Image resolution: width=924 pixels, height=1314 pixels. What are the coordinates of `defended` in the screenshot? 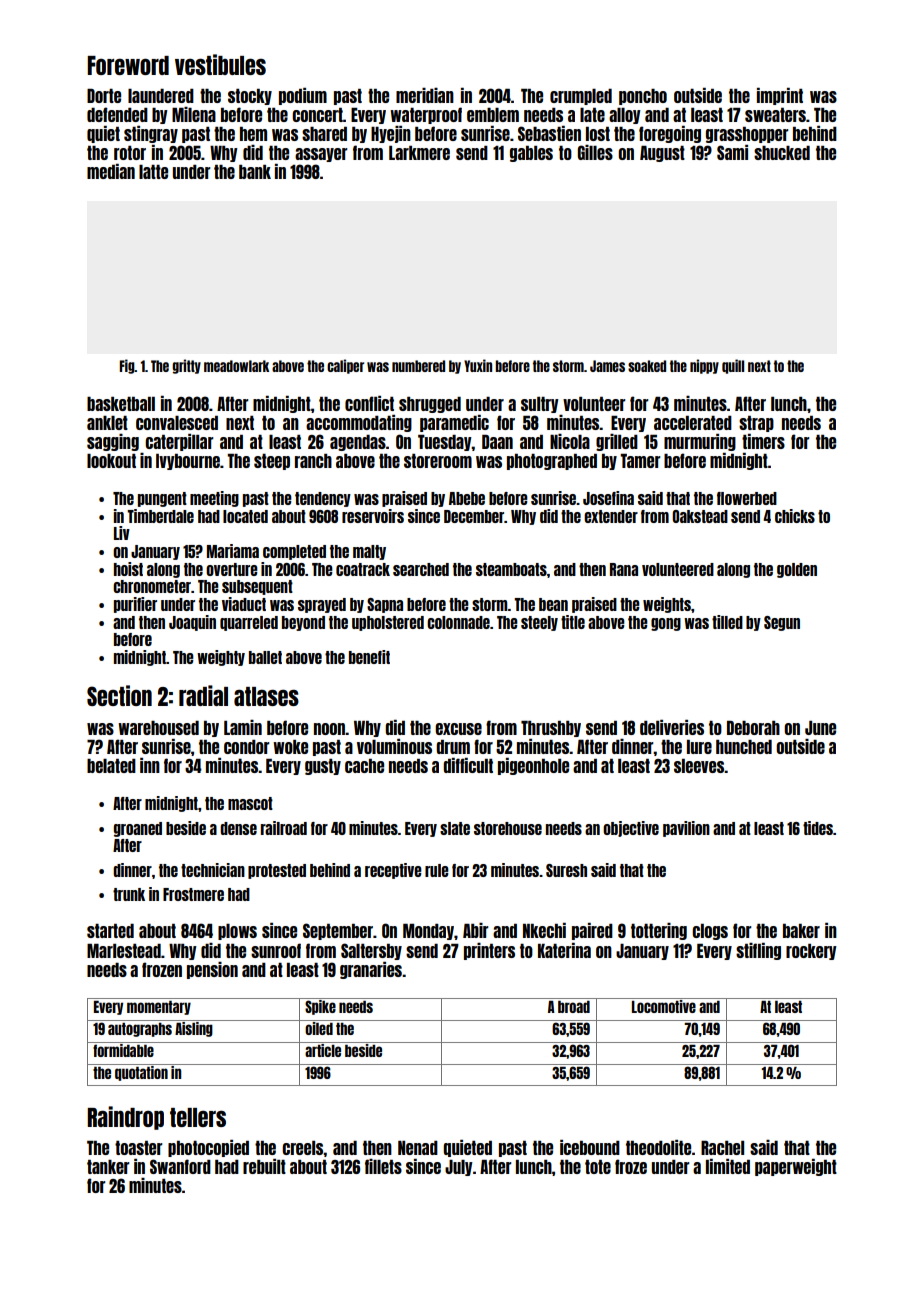 It's located at (117, 114).
